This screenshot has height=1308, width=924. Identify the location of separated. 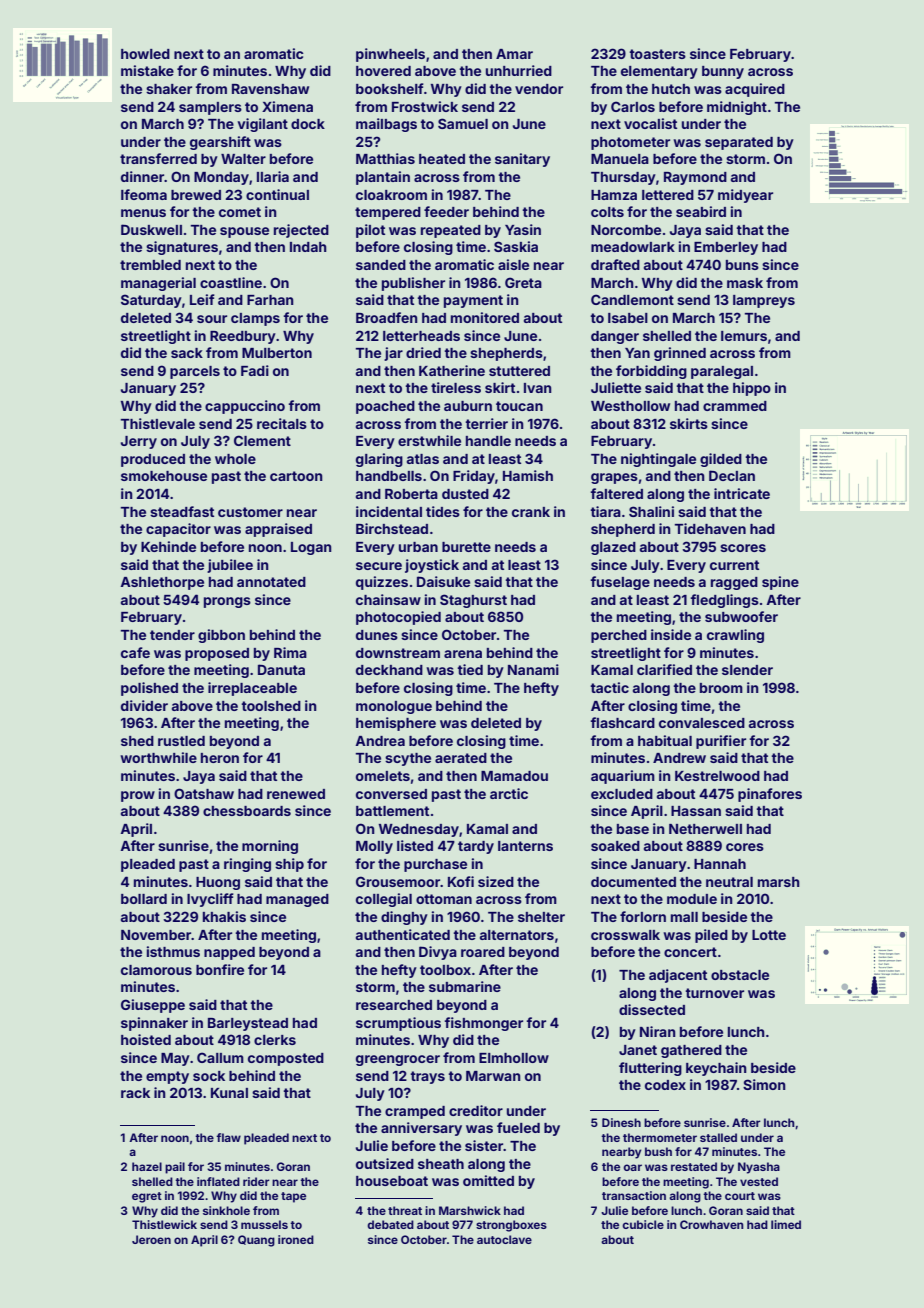
(739, 143).
